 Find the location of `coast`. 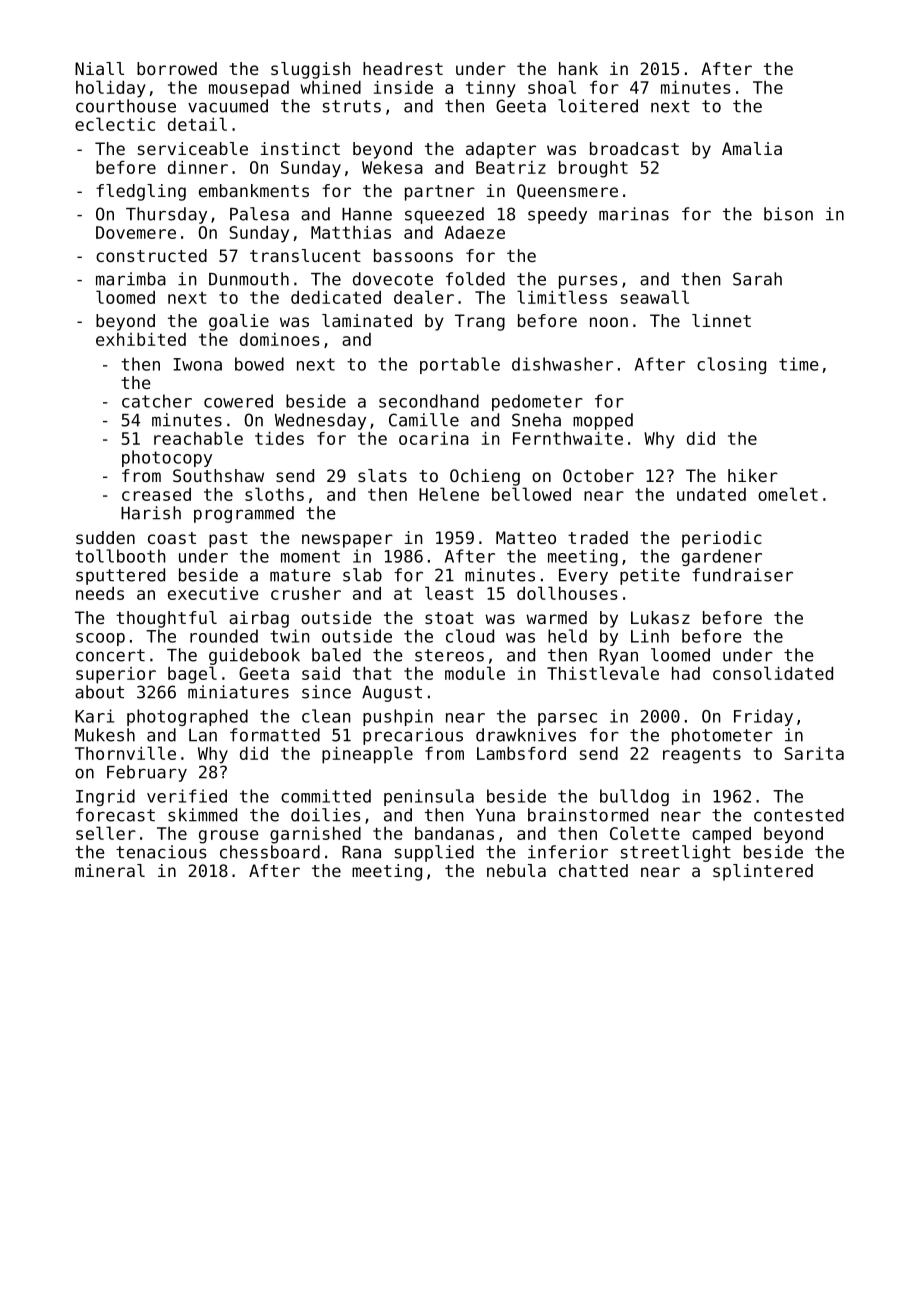

coast is located at coordinates (172, 538).
